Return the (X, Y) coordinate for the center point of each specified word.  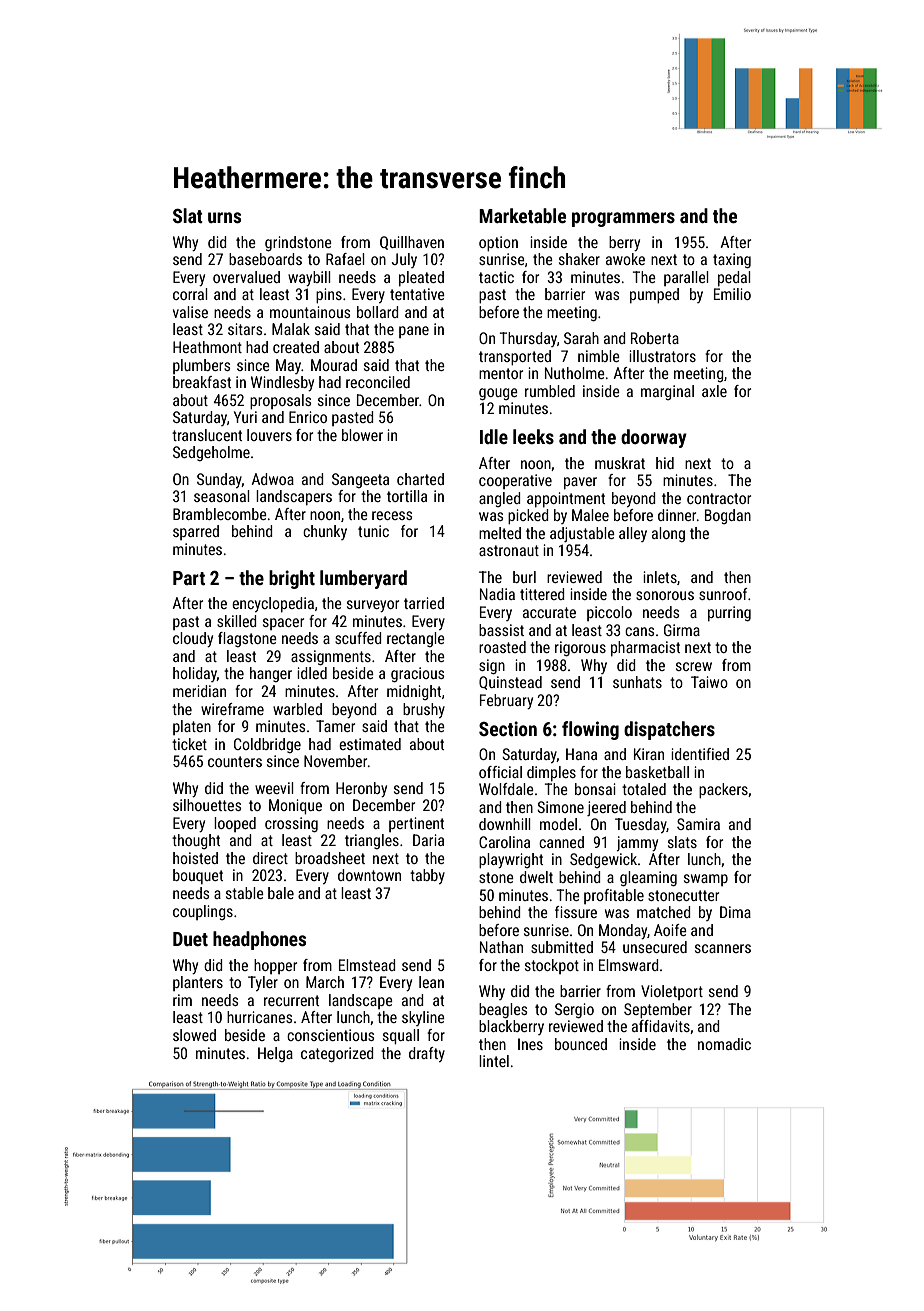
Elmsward (629, 965)
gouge (498, 394)
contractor (719, 498)
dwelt (536, 877)
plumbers (201, 366)
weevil (274, 788)
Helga (275, 1054)
